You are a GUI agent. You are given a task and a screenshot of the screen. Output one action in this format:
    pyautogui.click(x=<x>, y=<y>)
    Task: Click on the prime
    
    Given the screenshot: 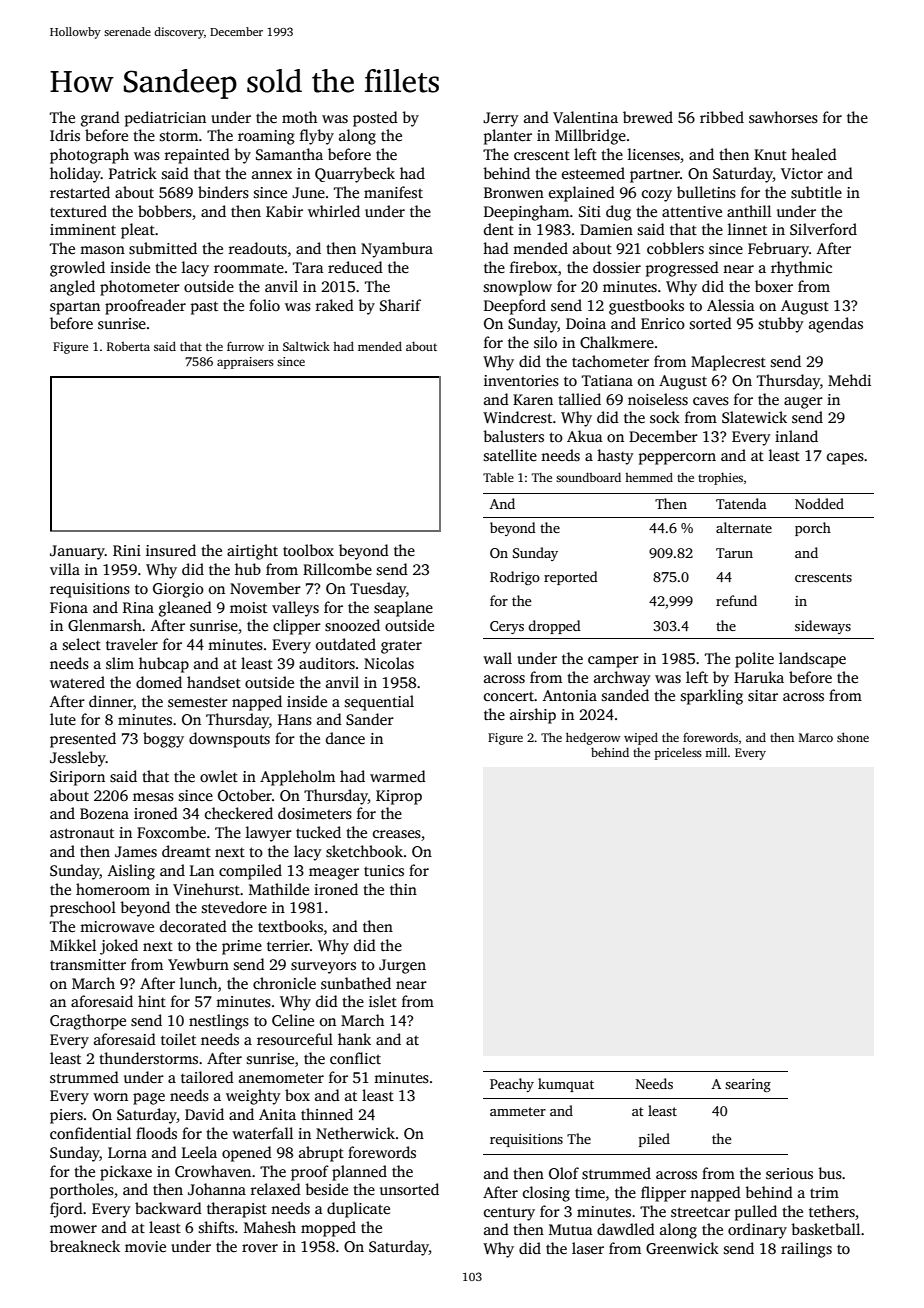 What is the action you would take?
    pyautogui.click(x=242, y=947)
